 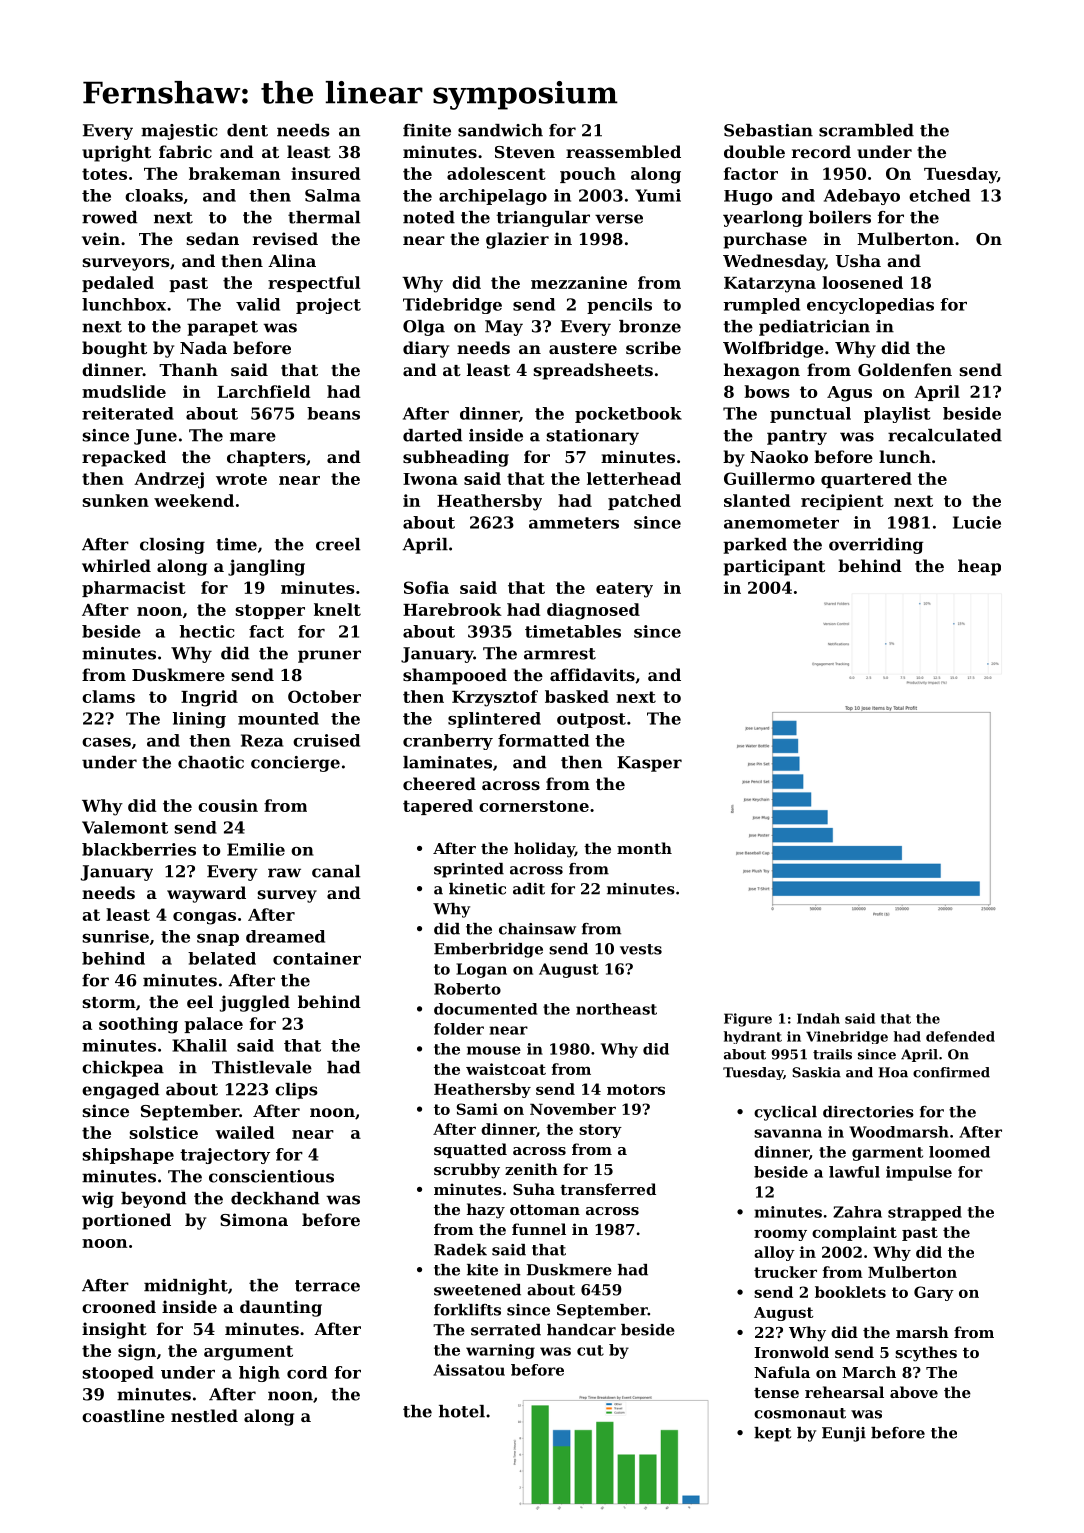 What do you see at coordinates (574, 523) in the document?
I see `ammeters` at bounding box center [574, 523].
